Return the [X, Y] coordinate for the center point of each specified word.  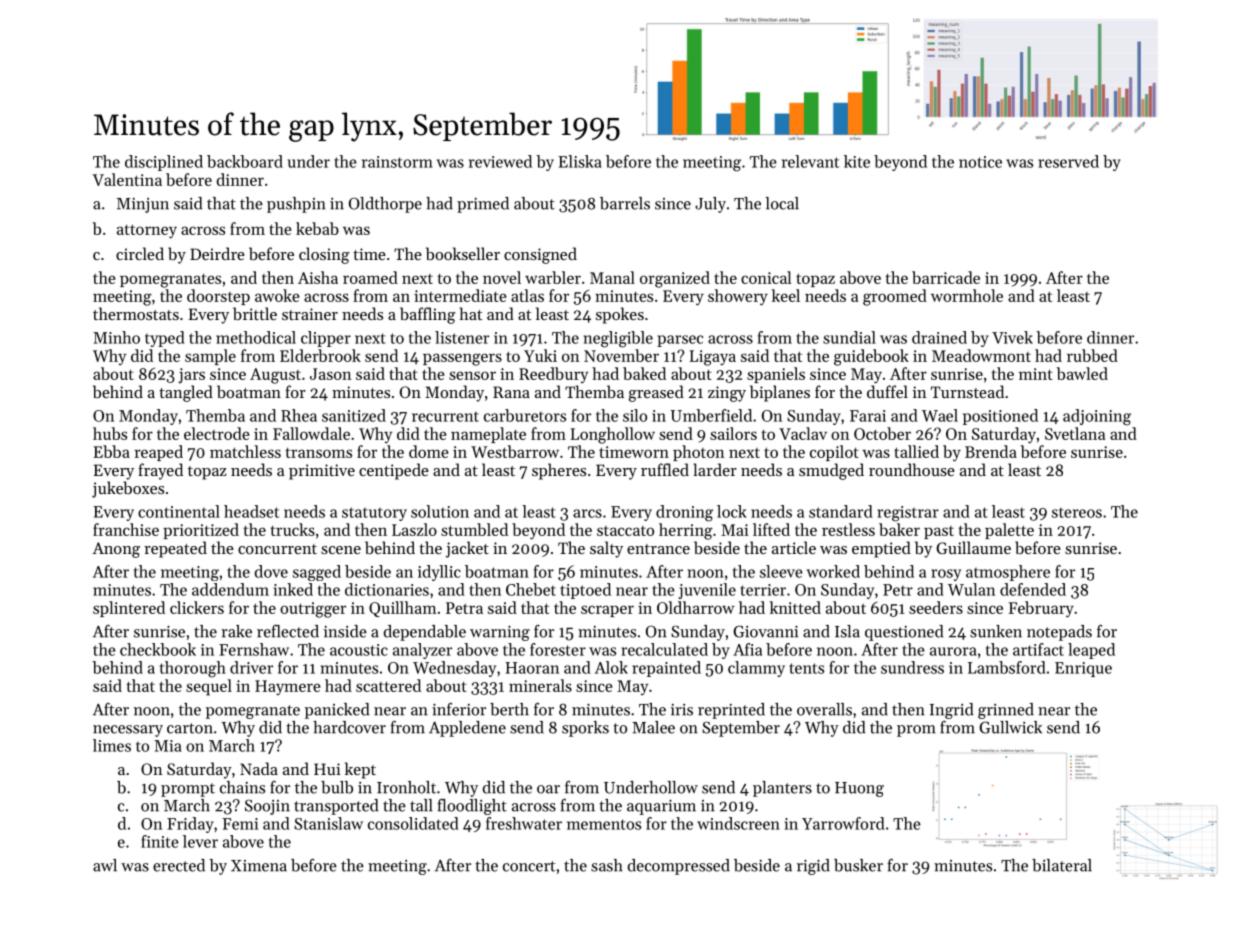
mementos [604, 824]
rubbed [1092, 355]
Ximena [259, 866]
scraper [607, 611]
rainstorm [397, 162]
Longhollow [613, 435]
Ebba [112, 451]
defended [1033, 589]
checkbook [158, 649]
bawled [1082, 373]
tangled [186, 393]
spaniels [776, 375]
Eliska [579, 161]
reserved [1068, 161]
